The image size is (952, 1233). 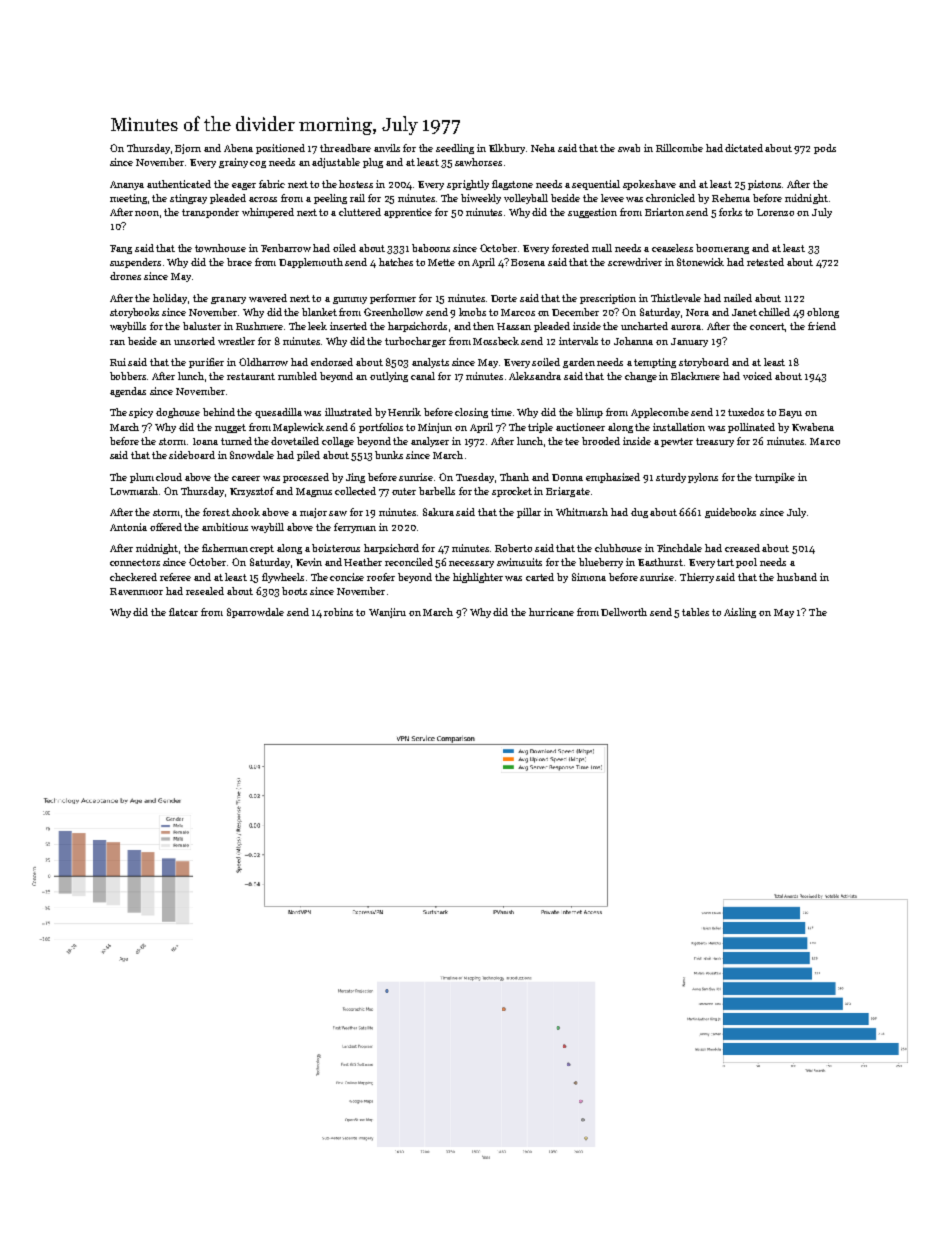 I want to click on Nora, so click(x=697, y=312).
